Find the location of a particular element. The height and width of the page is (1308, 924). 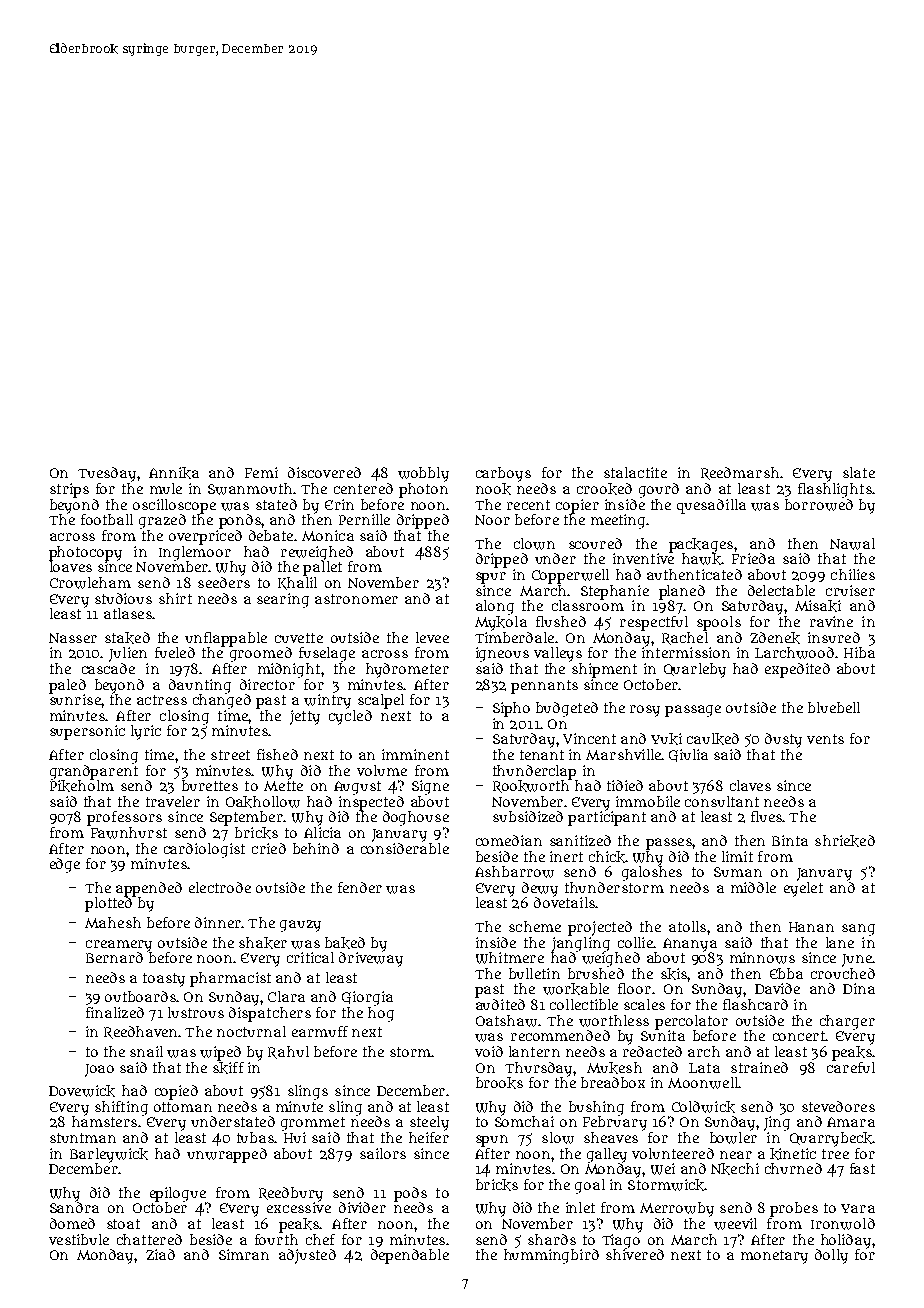

stalactite is located at coordinates (635, 472).
